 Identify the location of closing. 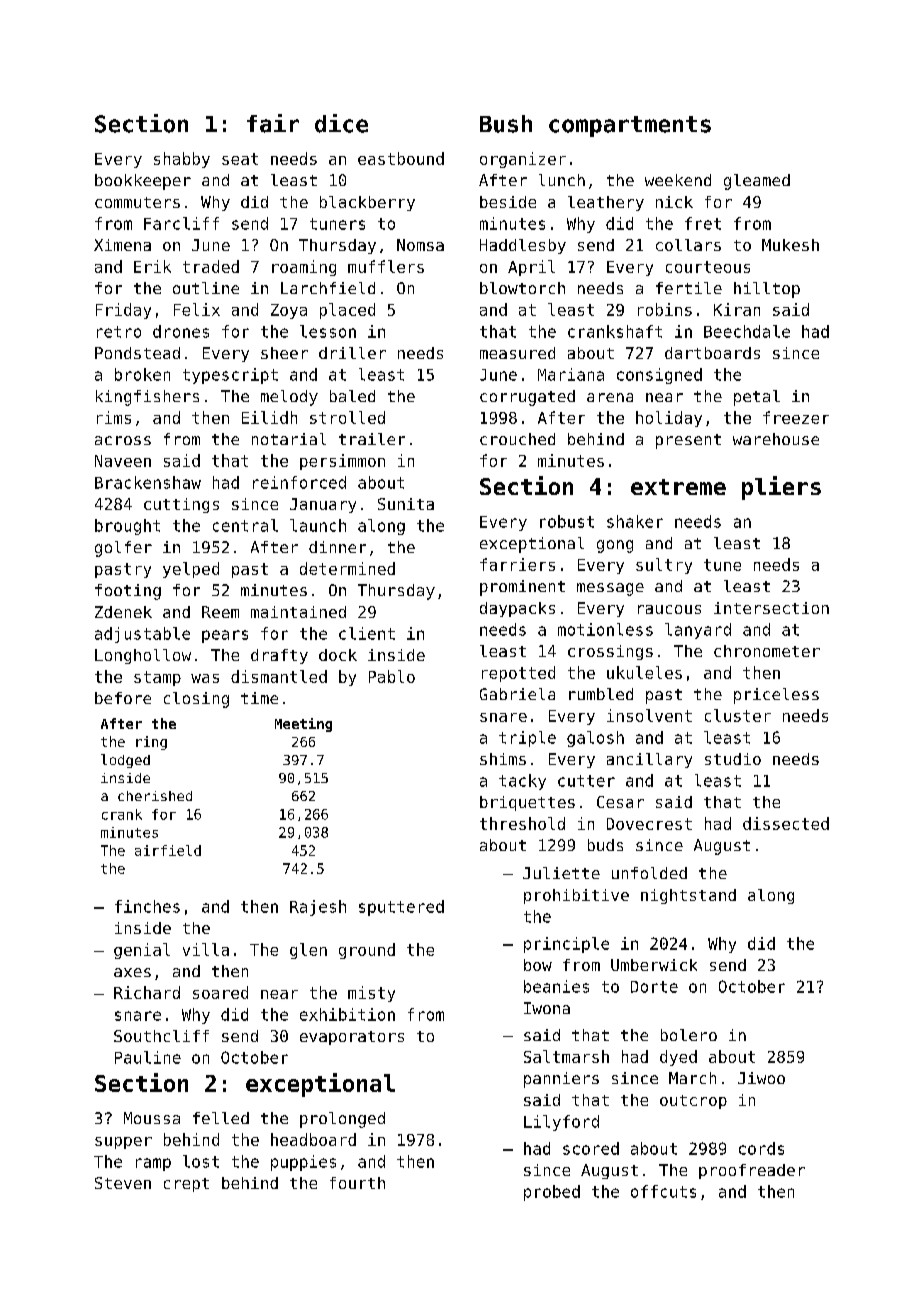
(196, 700).
